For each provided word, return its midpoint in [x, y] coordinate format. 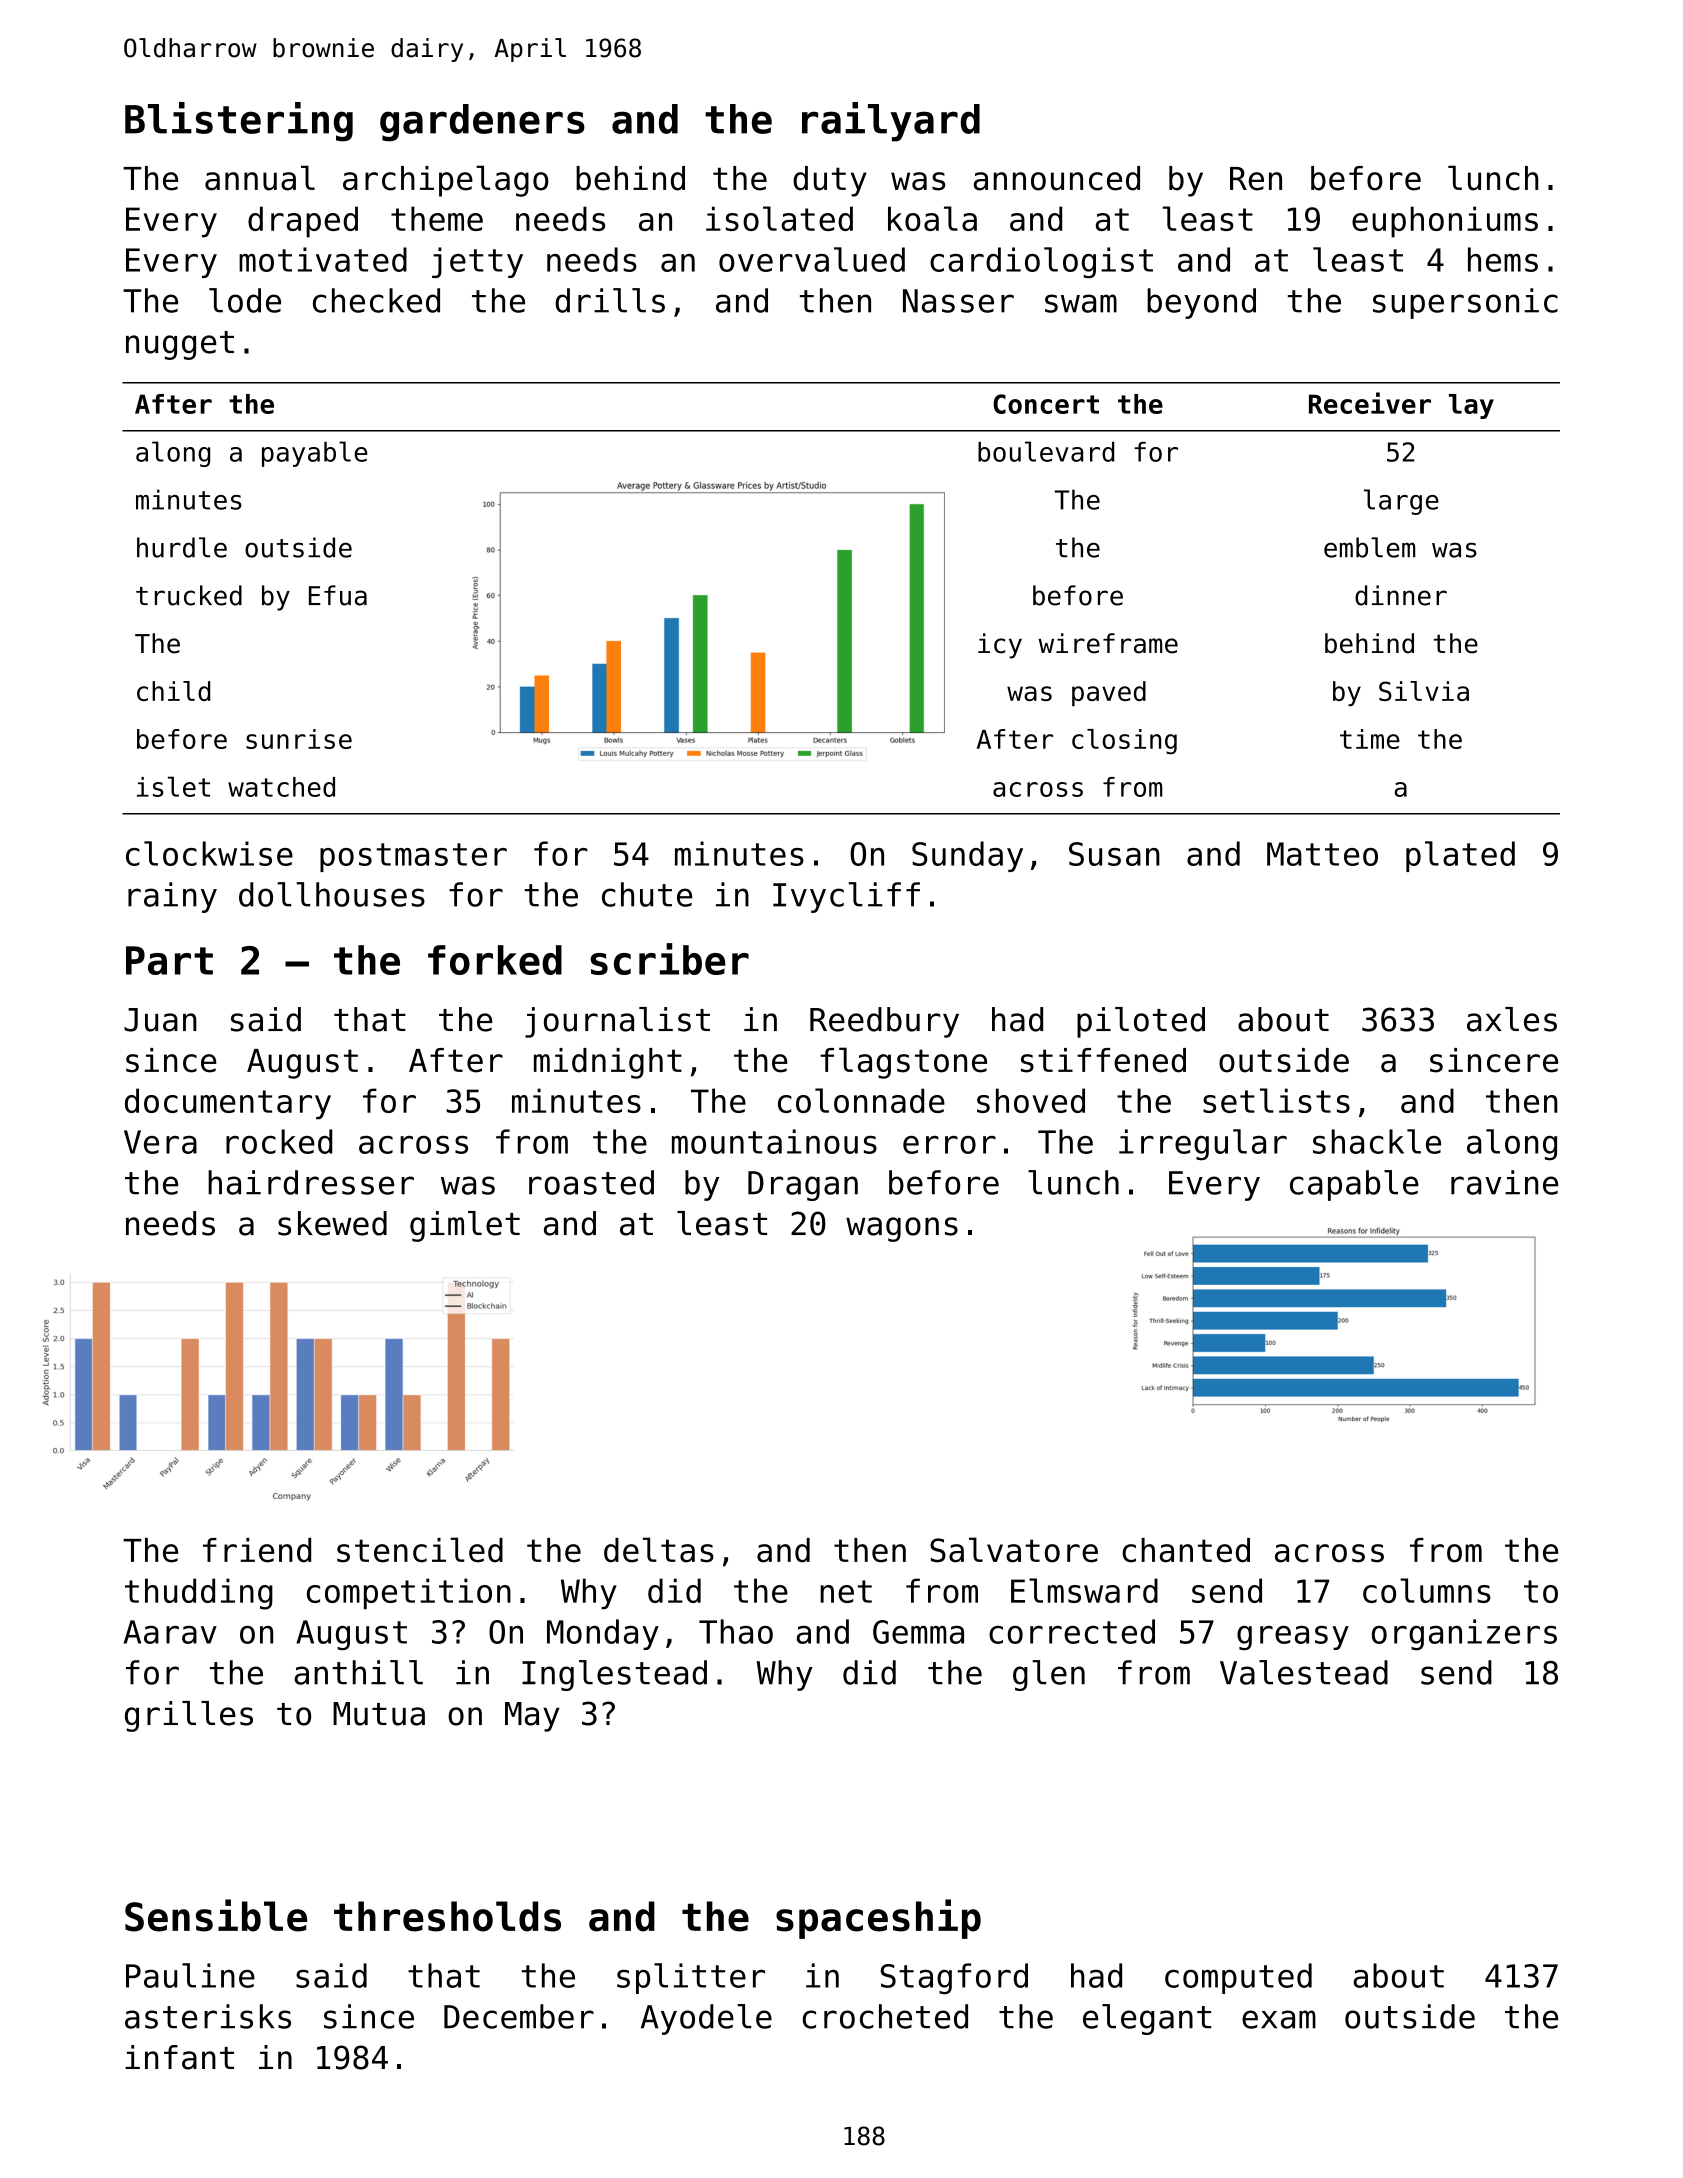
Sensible [216, 1915]
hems [1503, 259]
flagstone [903, 1063]
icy [1000, 646]
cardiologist [1041, 263]
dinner [1401, 595]
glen [1049, 1675]
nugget [180, 345]
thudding [199, 1594]
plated [1460, 856]
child [173, 691]
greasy [1293, 1638]
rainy [172, 897]
